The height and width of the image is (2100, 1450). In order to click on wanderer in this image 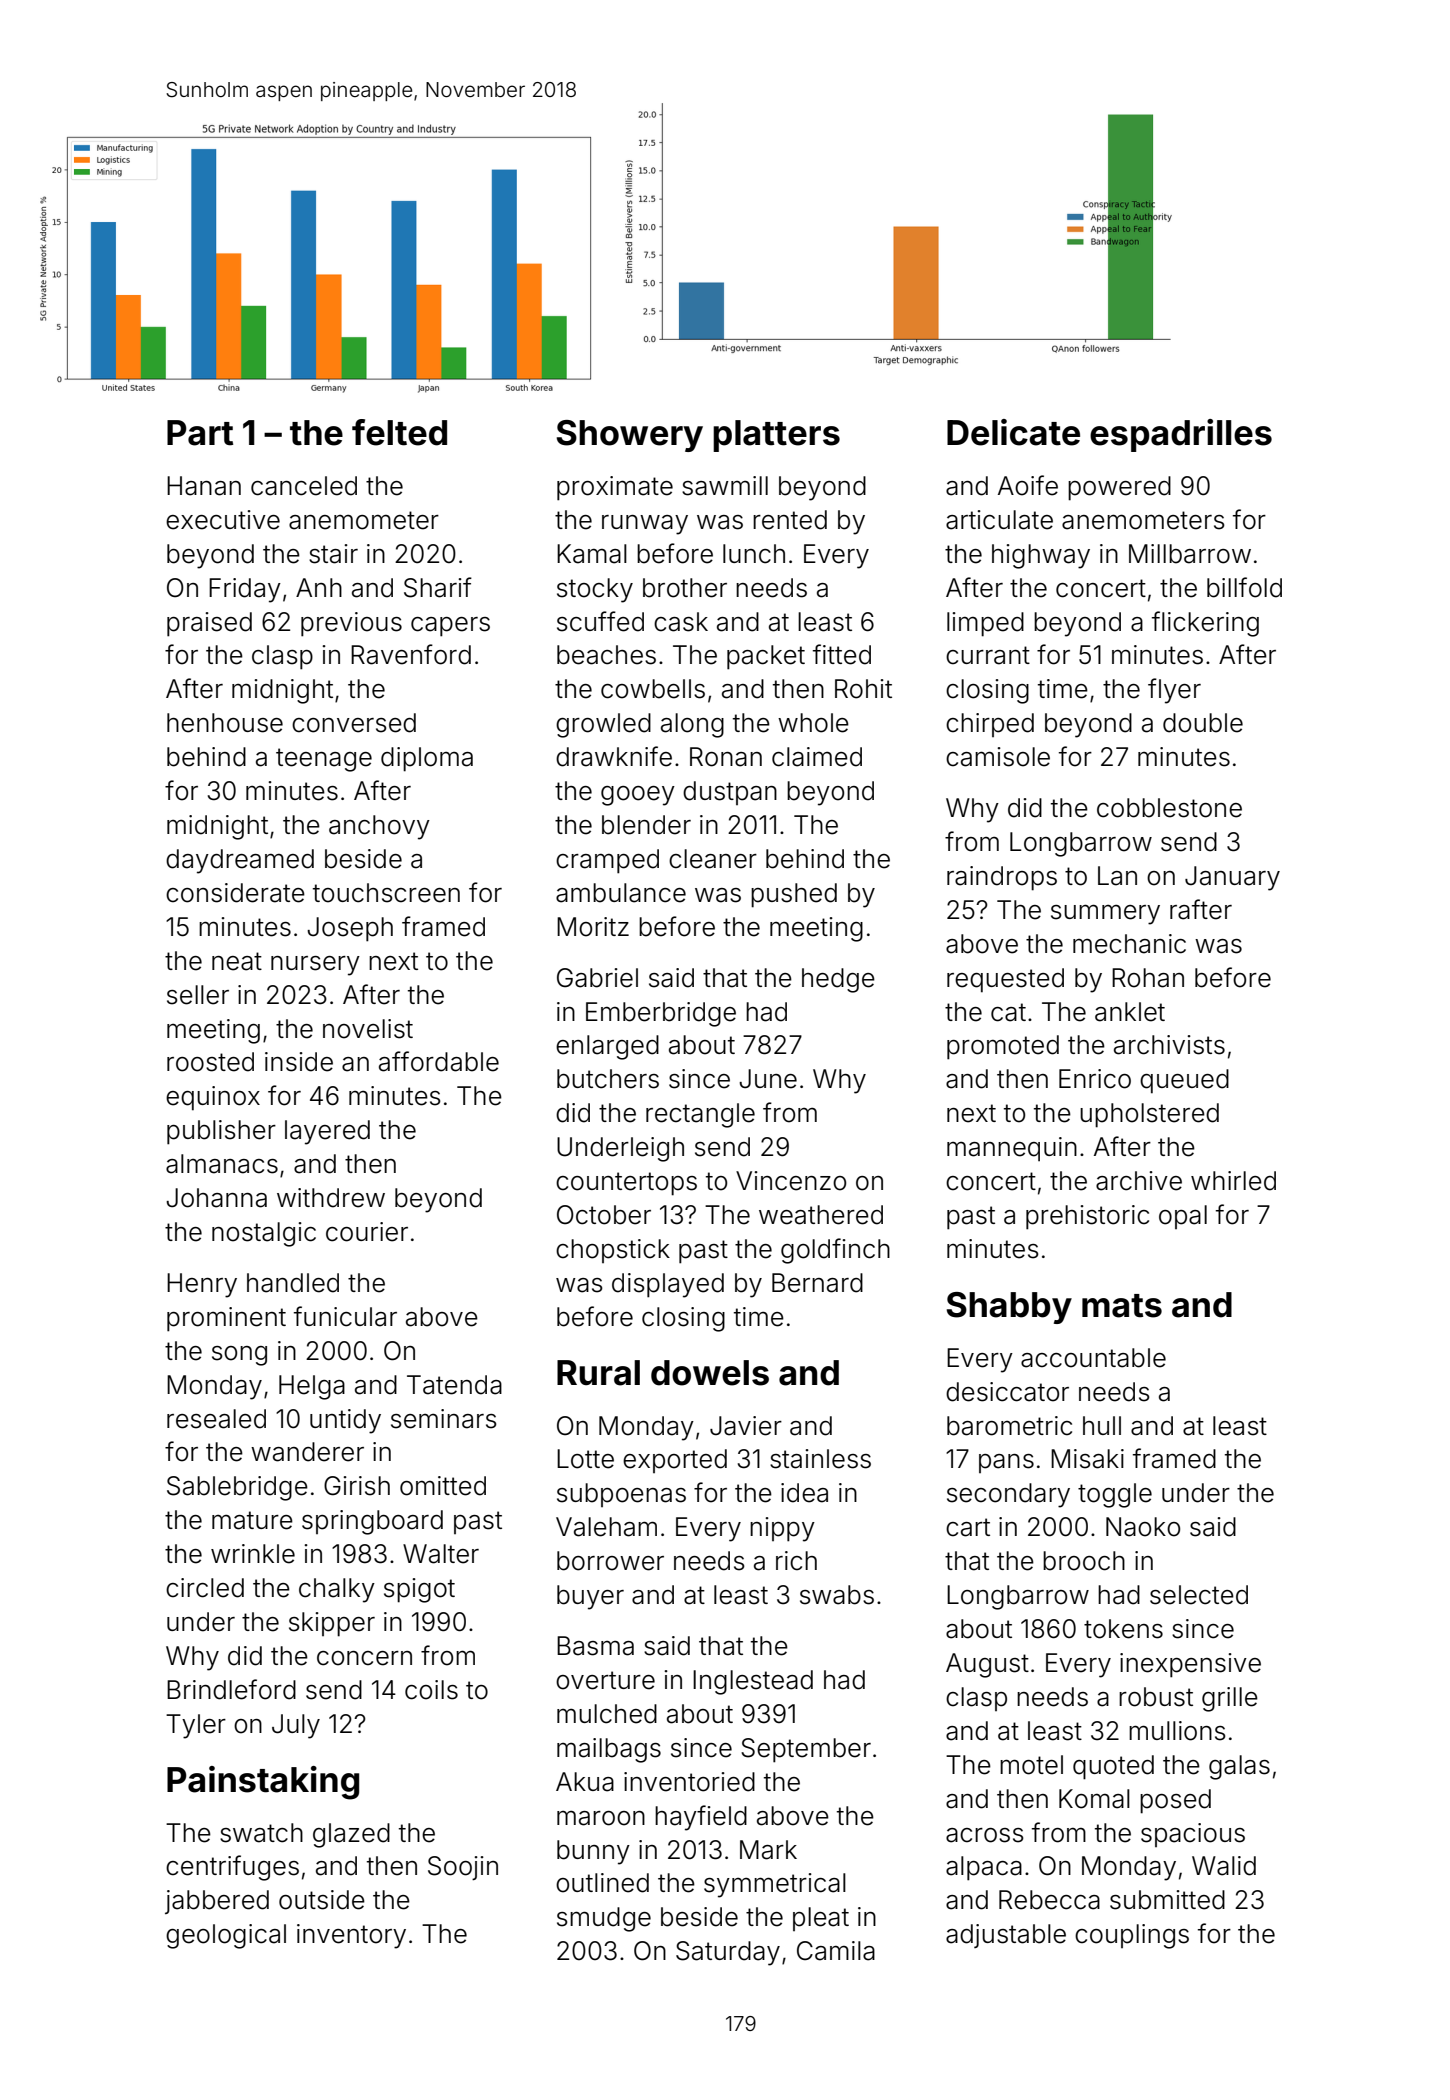, I will do `click(307, 1452)`.
